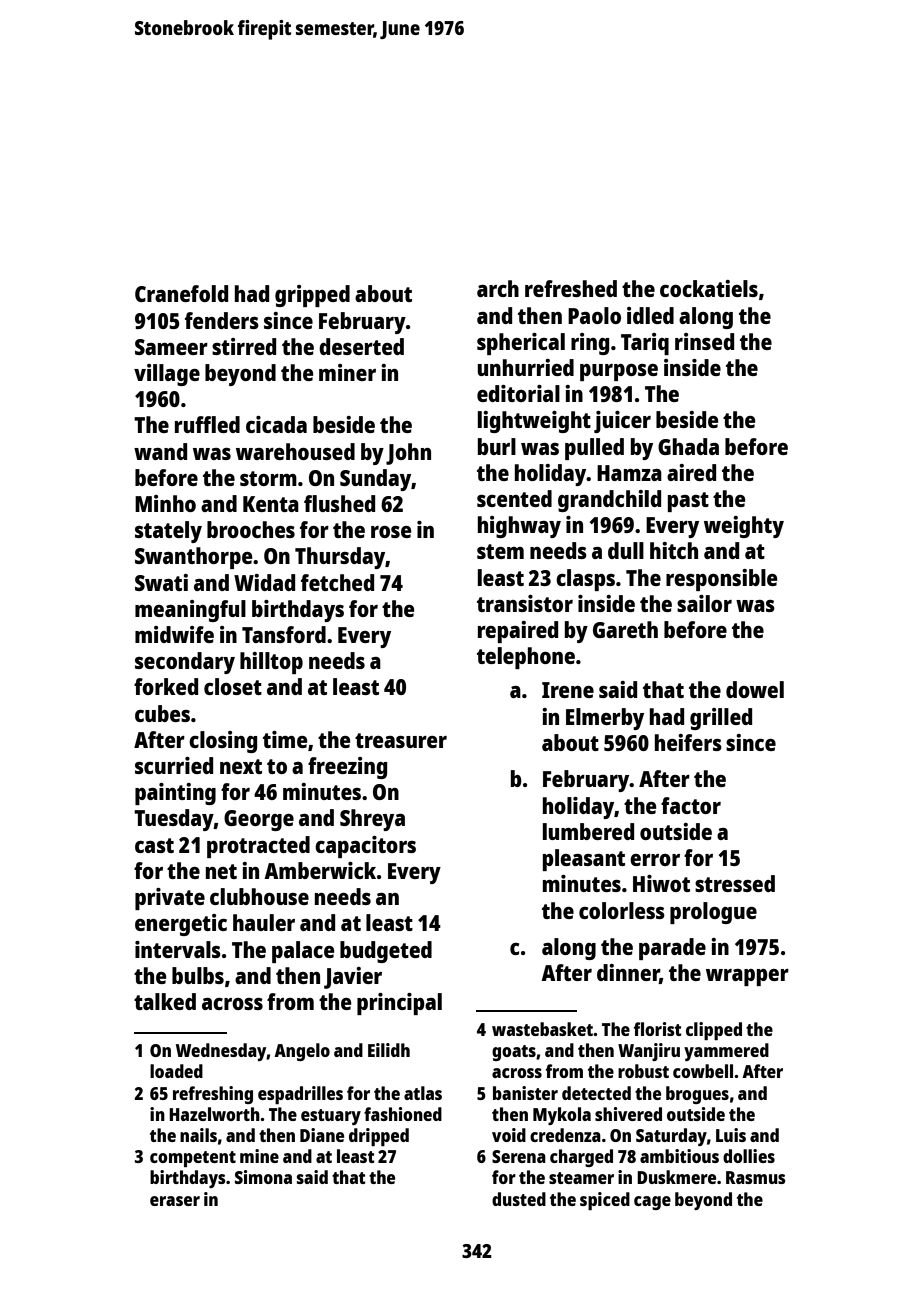 Image resolution: width=924 pixels, height=1311 pixels. What do you see at coordinates (688, 502) in the document?
I see `past` at bounding box center [688, 502].
